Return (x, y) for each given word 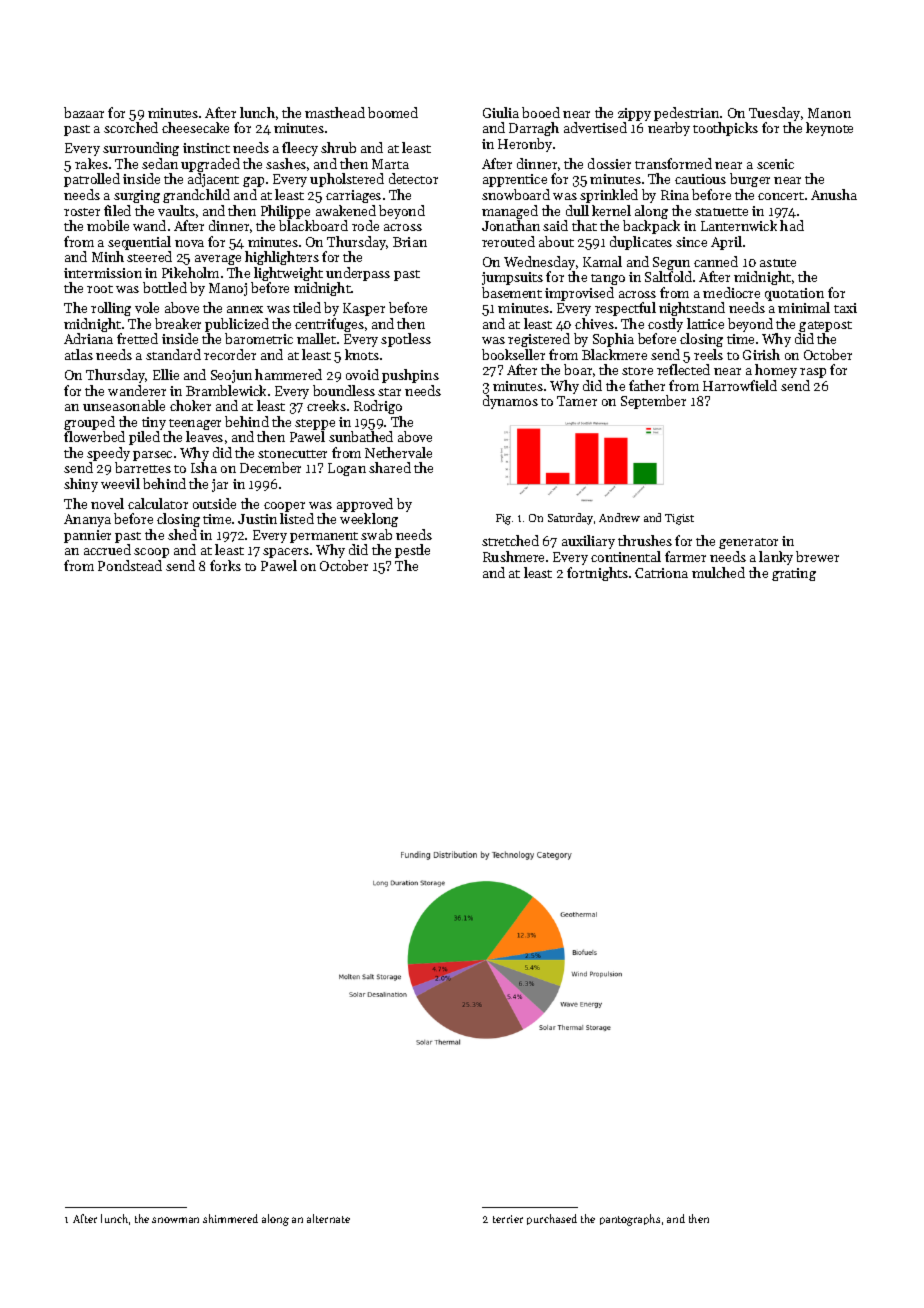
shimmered (230, 1218)
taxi (845, 308)
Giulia (501, 112)
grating (794, 574)
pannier (87, 536)
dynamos (510, 402)
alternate (328, 1218)
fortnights (597, 574)
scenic (775, 164)
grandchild (196, 196)
